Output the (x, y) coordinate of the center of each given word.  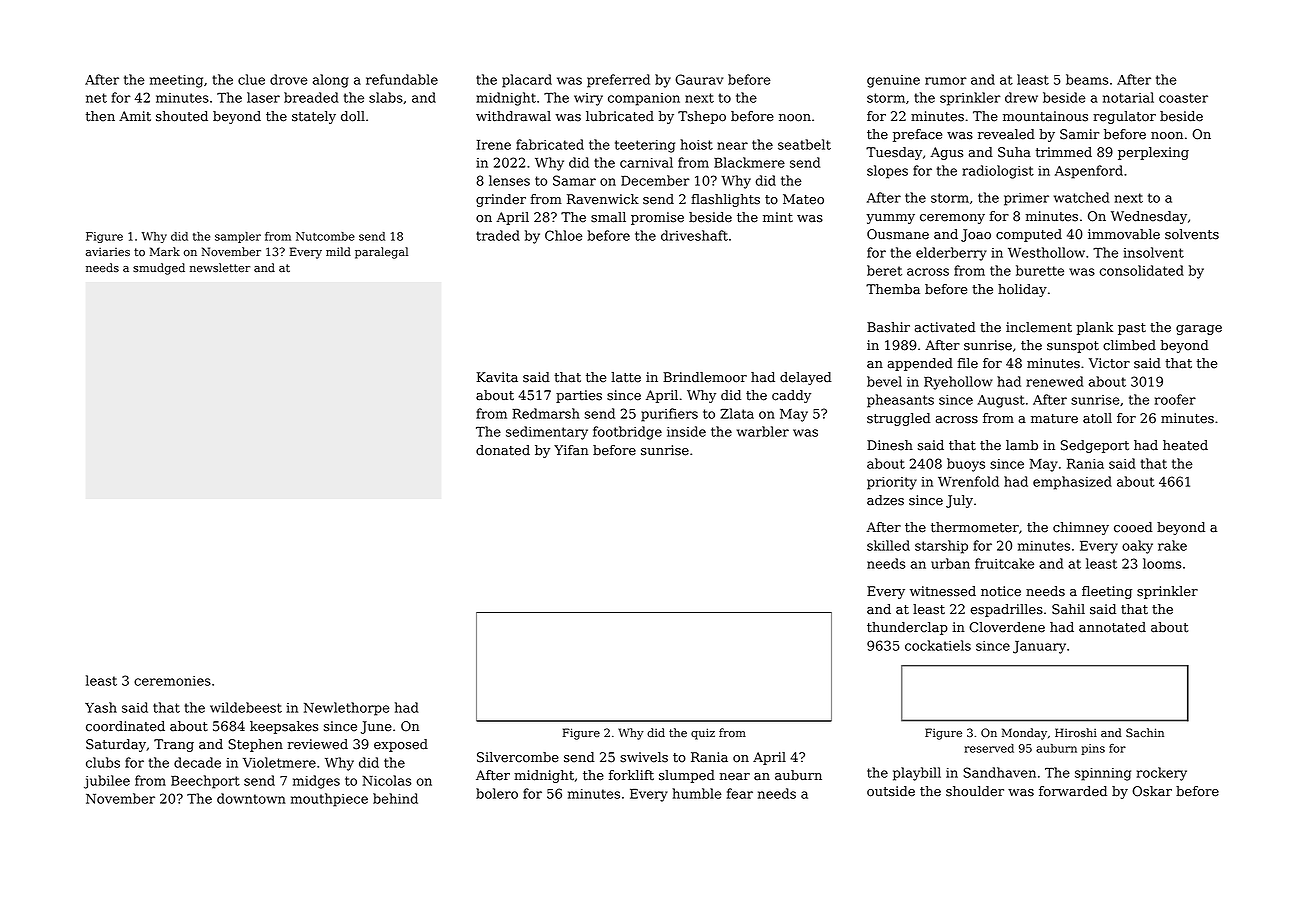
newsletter (220, 267)
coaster (1183, 98)
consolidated (1142, 270)
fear (740, 793)
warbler (763, 431)
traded (498, 235)
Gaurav (699, 79)
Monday (1024, 734)
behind (395, 798)
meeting (176, 81)
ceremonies (172, 681)
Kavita (497, 377)
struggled (899, 419)
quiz (703, 734)
